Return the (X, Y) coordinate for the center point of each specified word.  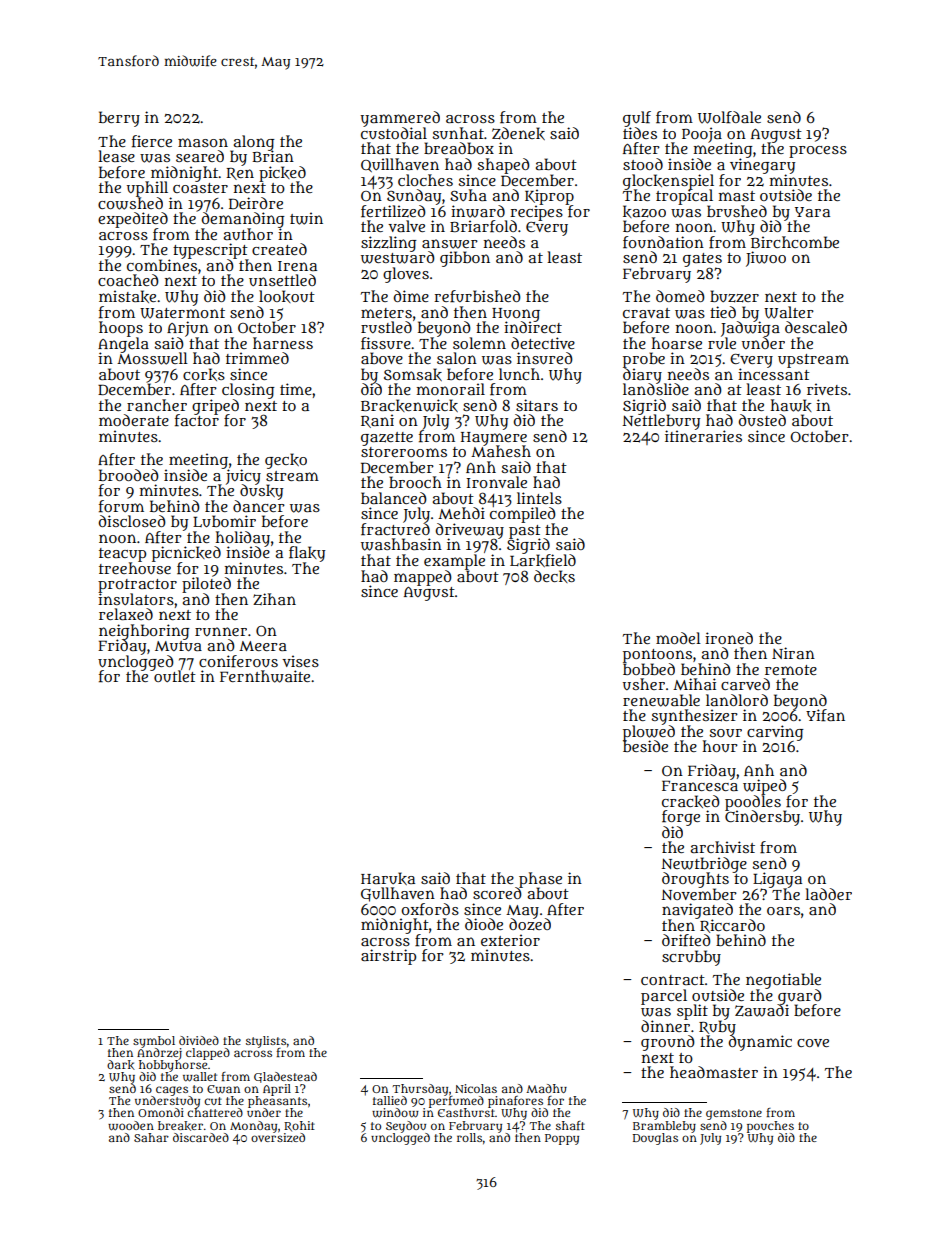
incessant (774, 374)
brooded (129, 475)
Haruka (388, 878)
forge (681, 818)
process (818, 152)
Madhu (546, 1088)
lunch (519, 374)
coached (128, 280)
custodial (394, 133)
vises (300, 661)
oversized (278, 1137)
